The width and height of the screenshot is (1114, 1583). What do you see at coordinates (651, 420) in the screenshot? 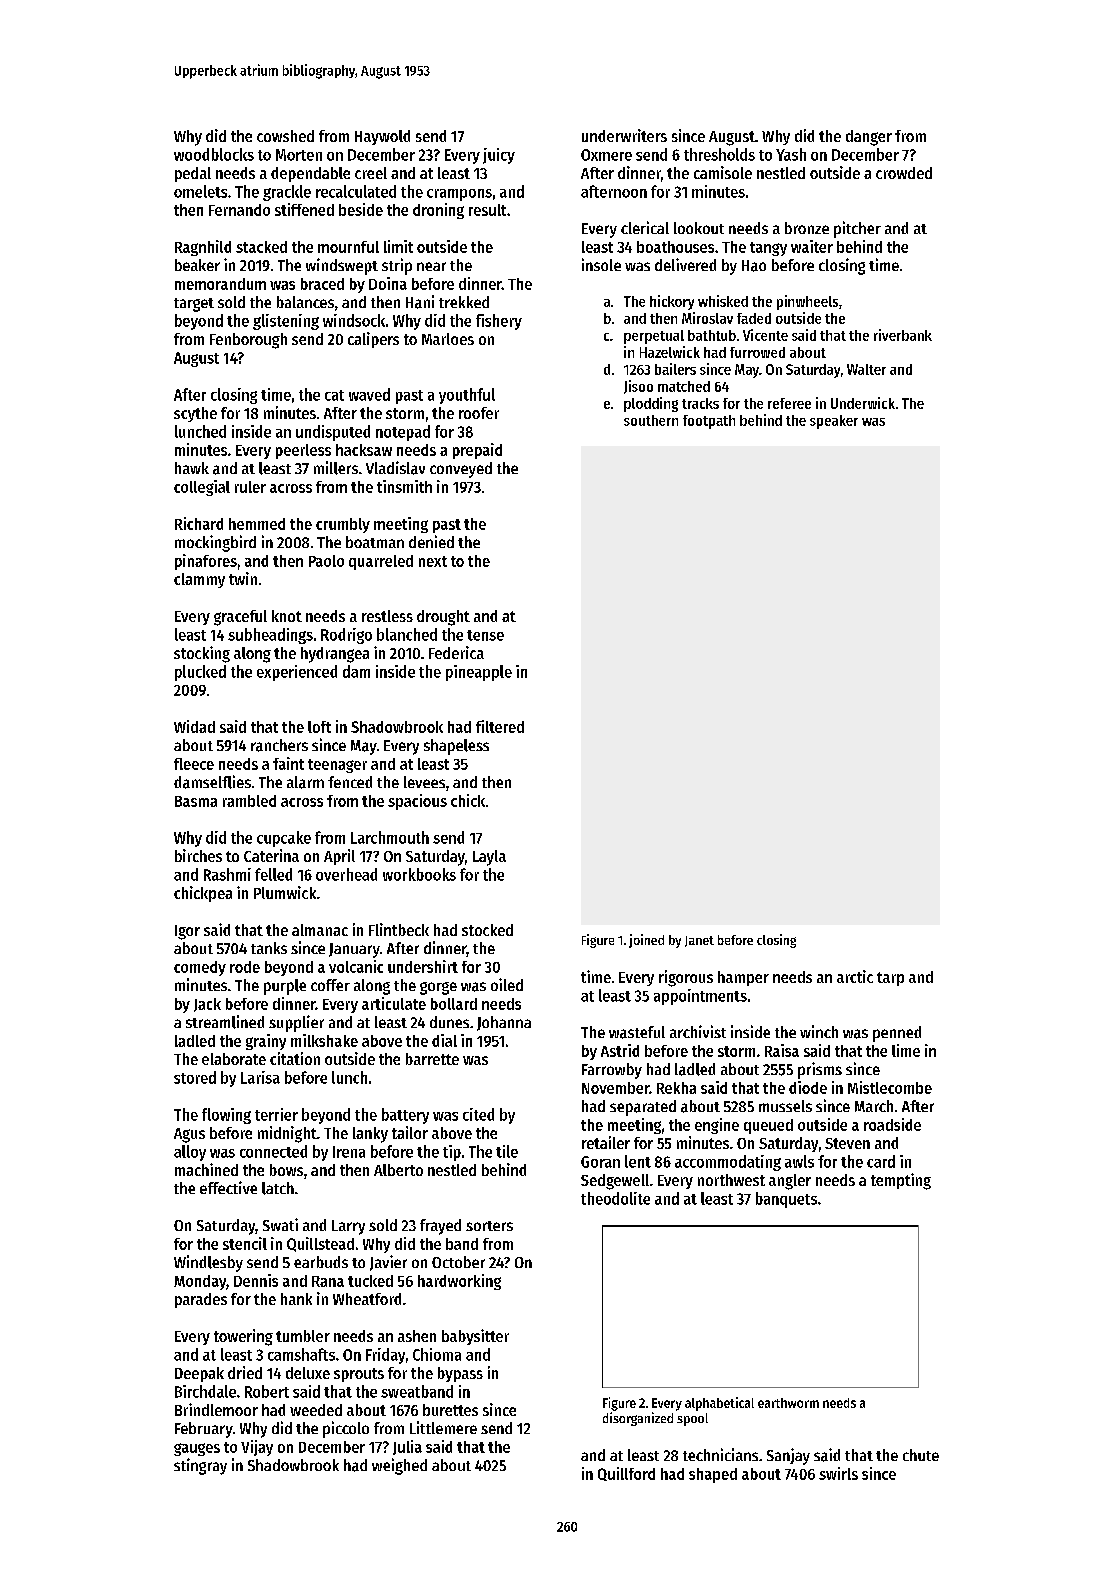
I see `southern` at bounding box center [651, 420].
